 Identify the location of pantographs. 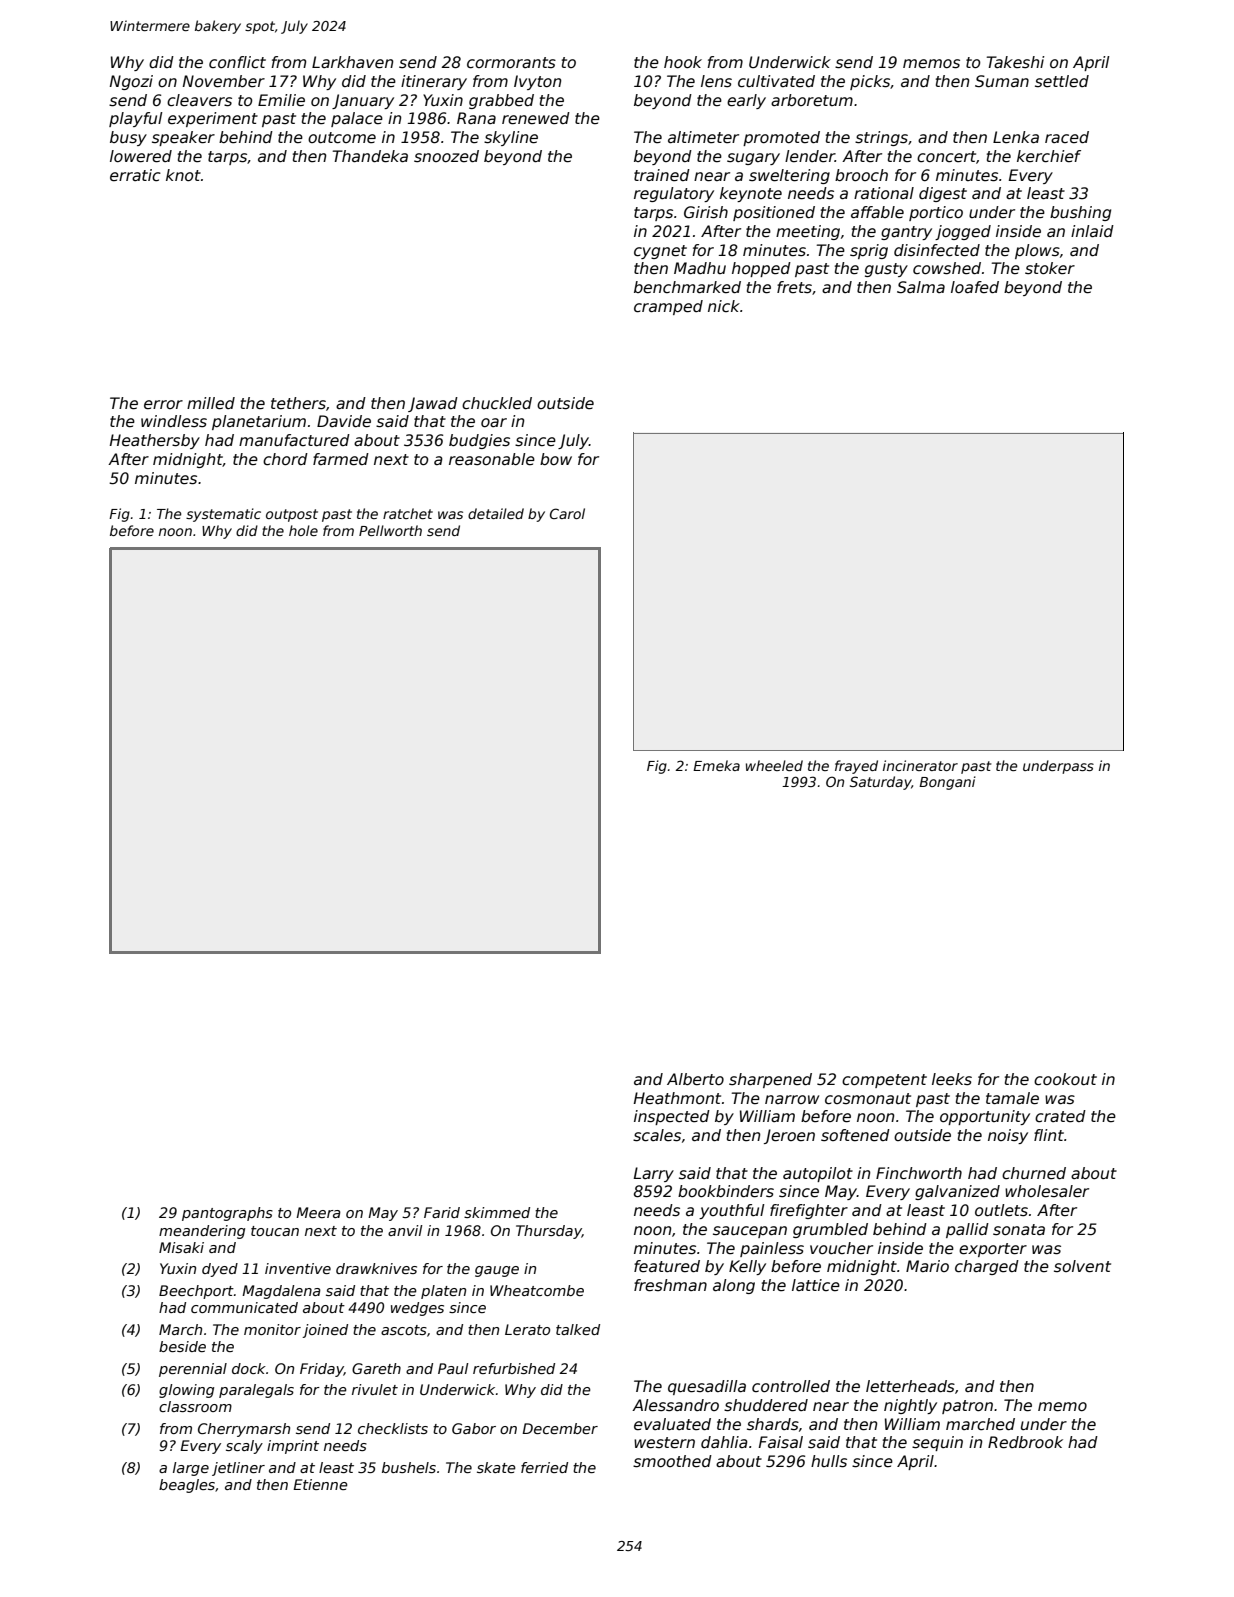
(227, 1214).
